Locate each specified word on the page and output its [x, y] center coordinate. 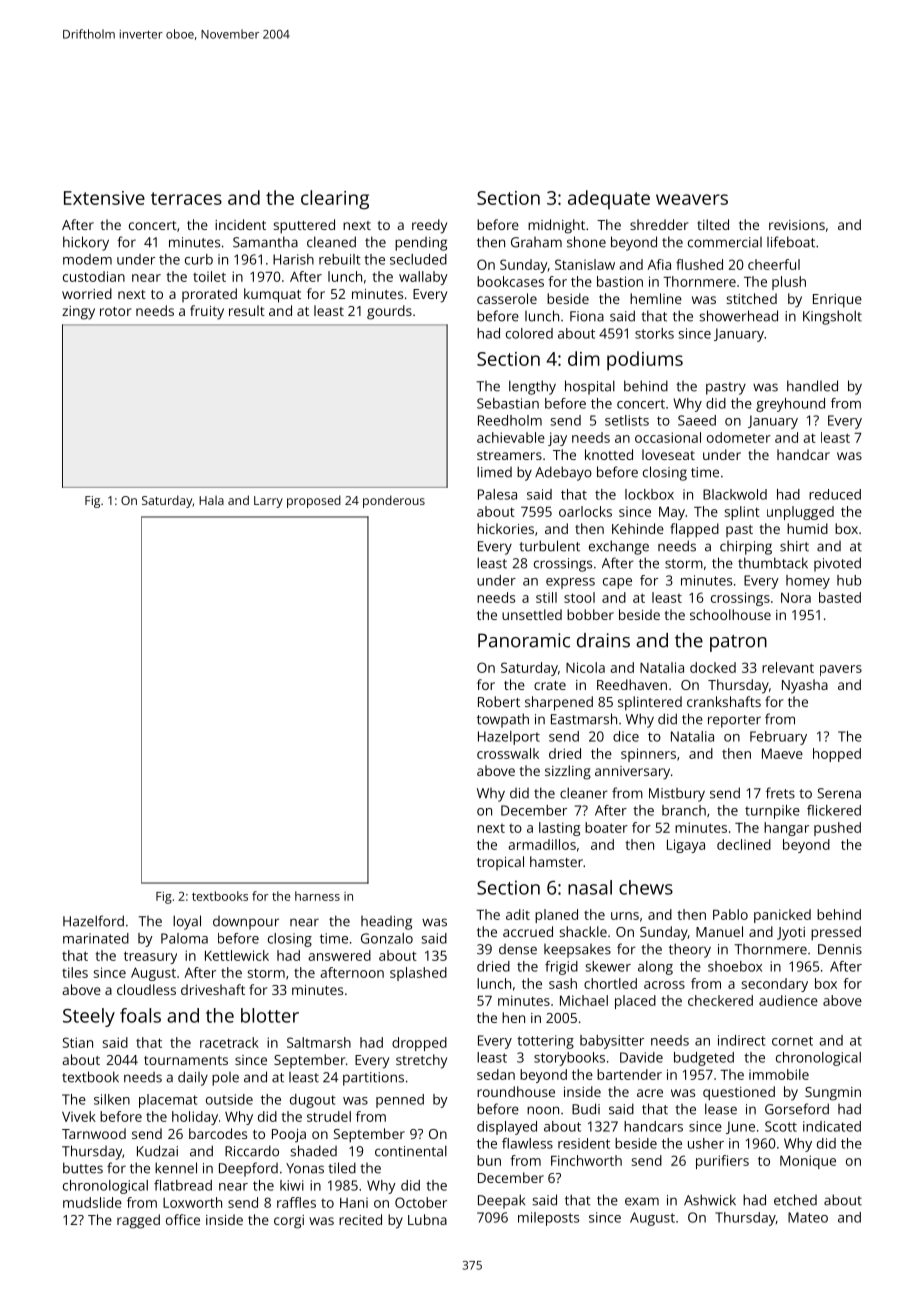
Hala [211, 500]
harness [317, 896]
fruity [207, 312]
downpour [246, 923]
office [183, 1219]
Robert [499, 701]
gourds [389, 312]
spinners [648, 755]
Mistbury [677, 795]
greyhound [790, 405]
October [421, 1202]
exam [642, 1201]
